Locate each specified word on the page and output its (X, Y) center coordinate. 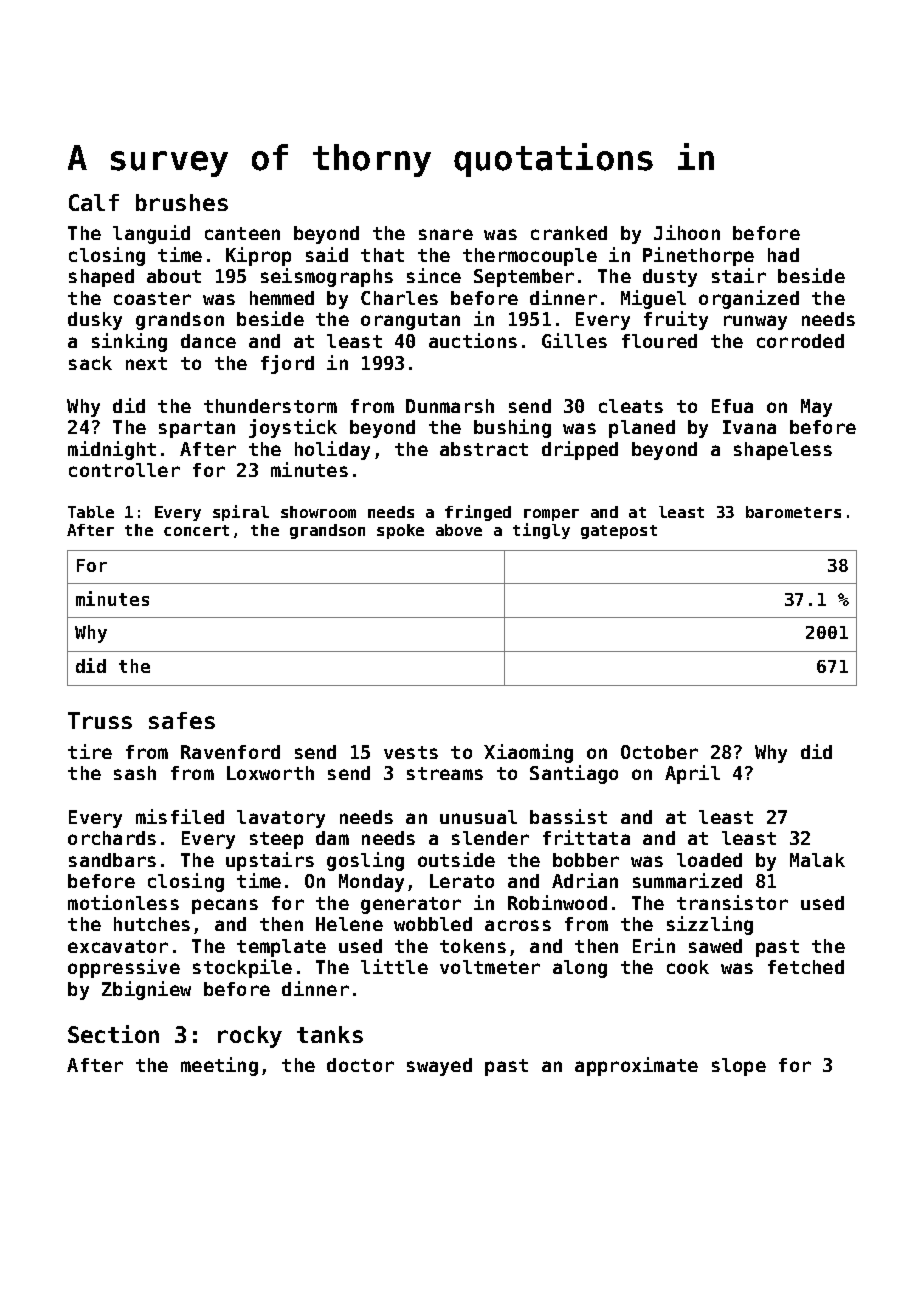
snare (446, 234)
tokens (473, 946)
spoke (400, 531)
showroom (318, 512)
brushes (182, 202)
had (783, 255)
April (692, 774)
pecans (225, 906)
